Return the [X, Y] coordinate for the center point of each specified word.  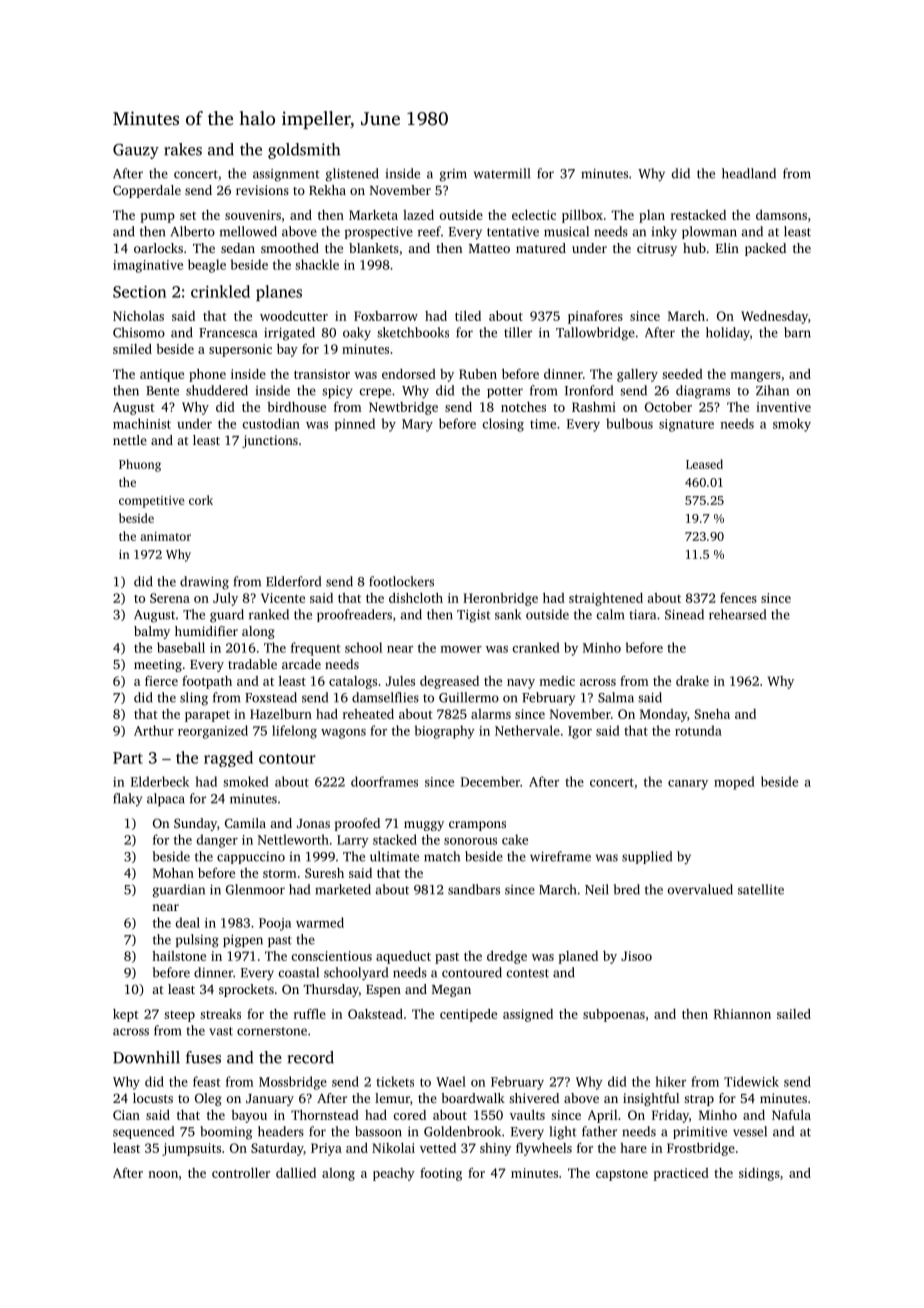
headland [749, 173]
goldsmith [304, 151]
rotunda [698, 730]
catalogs [353, 682]
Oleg [208, 1099]
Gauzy [136, 151]
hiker [671, 1081]
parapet [207, 716]
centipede [468, 1015]
